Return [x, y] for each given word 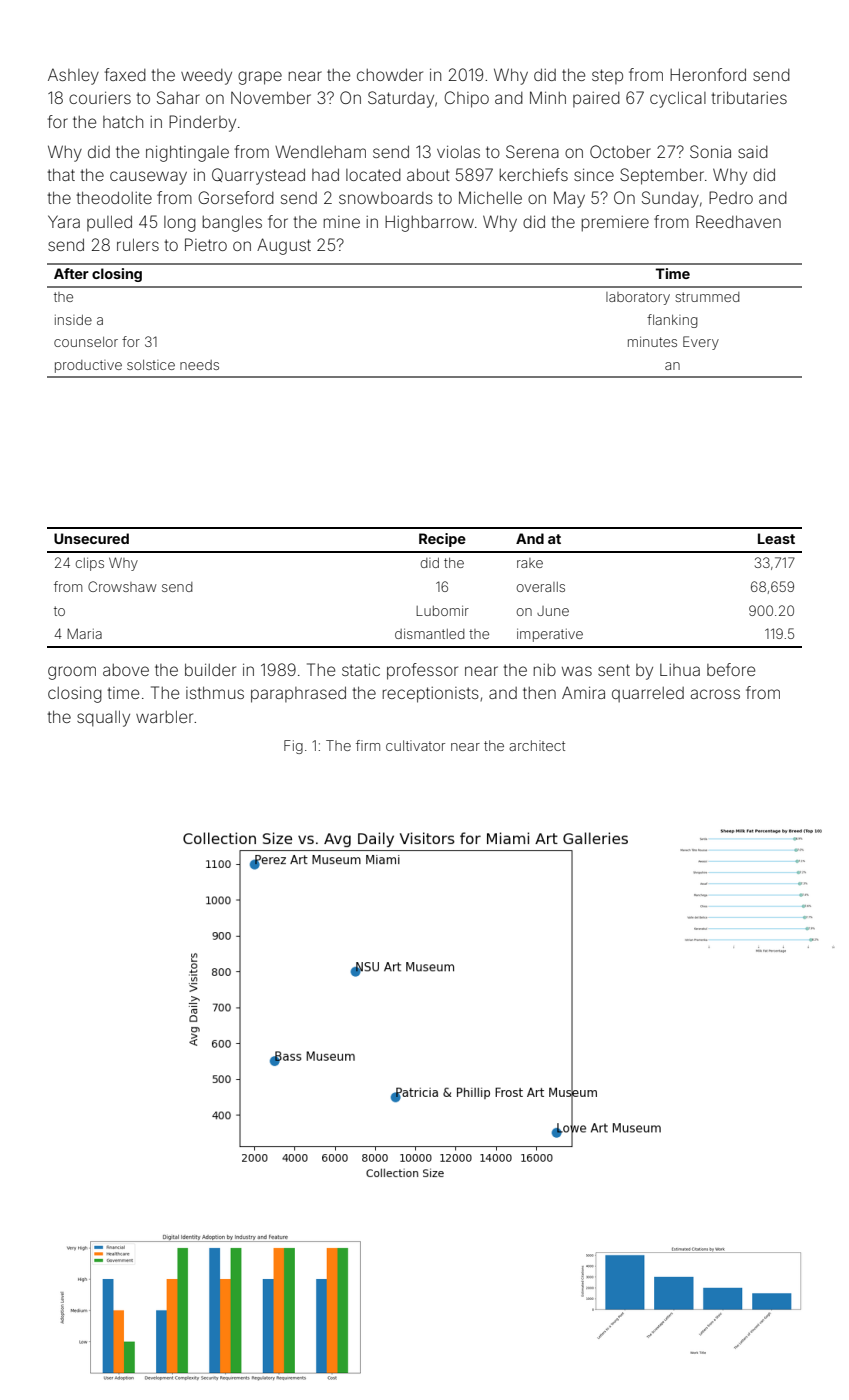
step [607, 76]
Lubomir [442, 611]
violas [458, 151]
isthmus [215, 692]
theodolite [114, 197]
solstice [151, 365]
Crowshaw [122, 586]
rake [530, 563]
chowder [390, 74]
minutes [652, 342]
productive [88, 366]
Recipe [442, 540]
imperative [550, 635]
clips [90, 564]
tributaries [749, 97]
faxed [125, 74]
